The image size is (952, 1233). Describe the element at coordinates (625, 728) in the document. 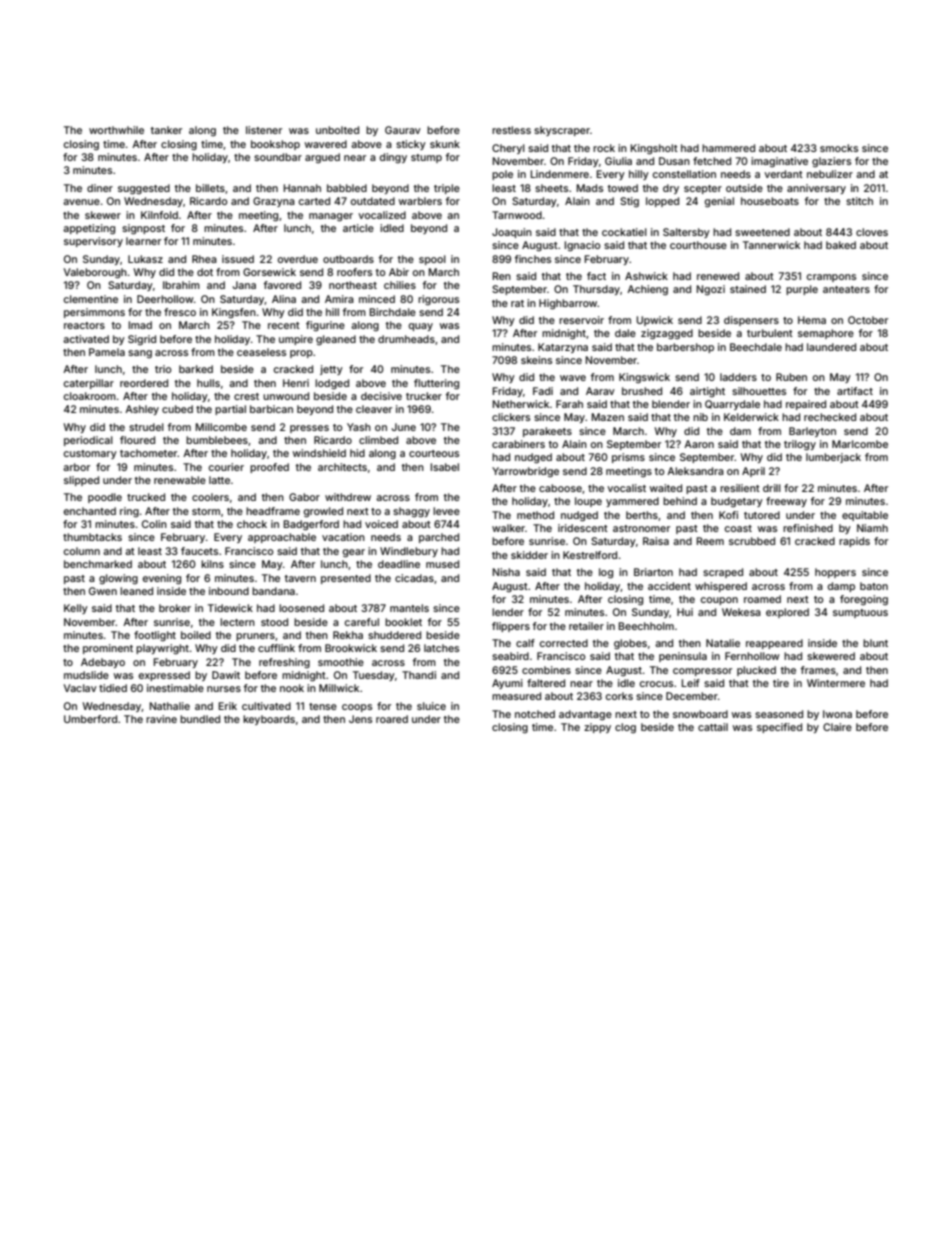

I see `clog` at that location.
